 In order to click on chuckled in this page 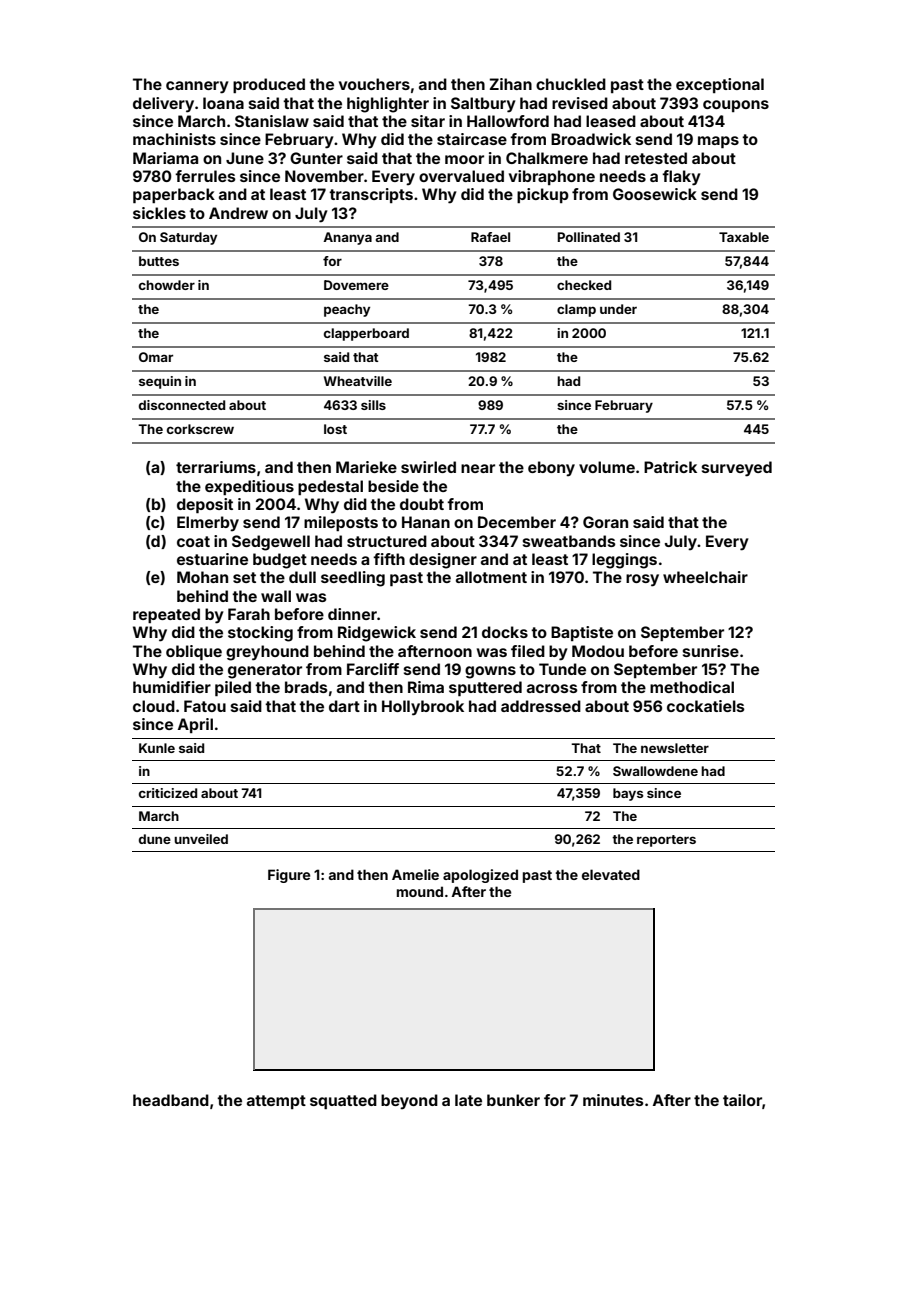, I will do `click(571, 84)`.
